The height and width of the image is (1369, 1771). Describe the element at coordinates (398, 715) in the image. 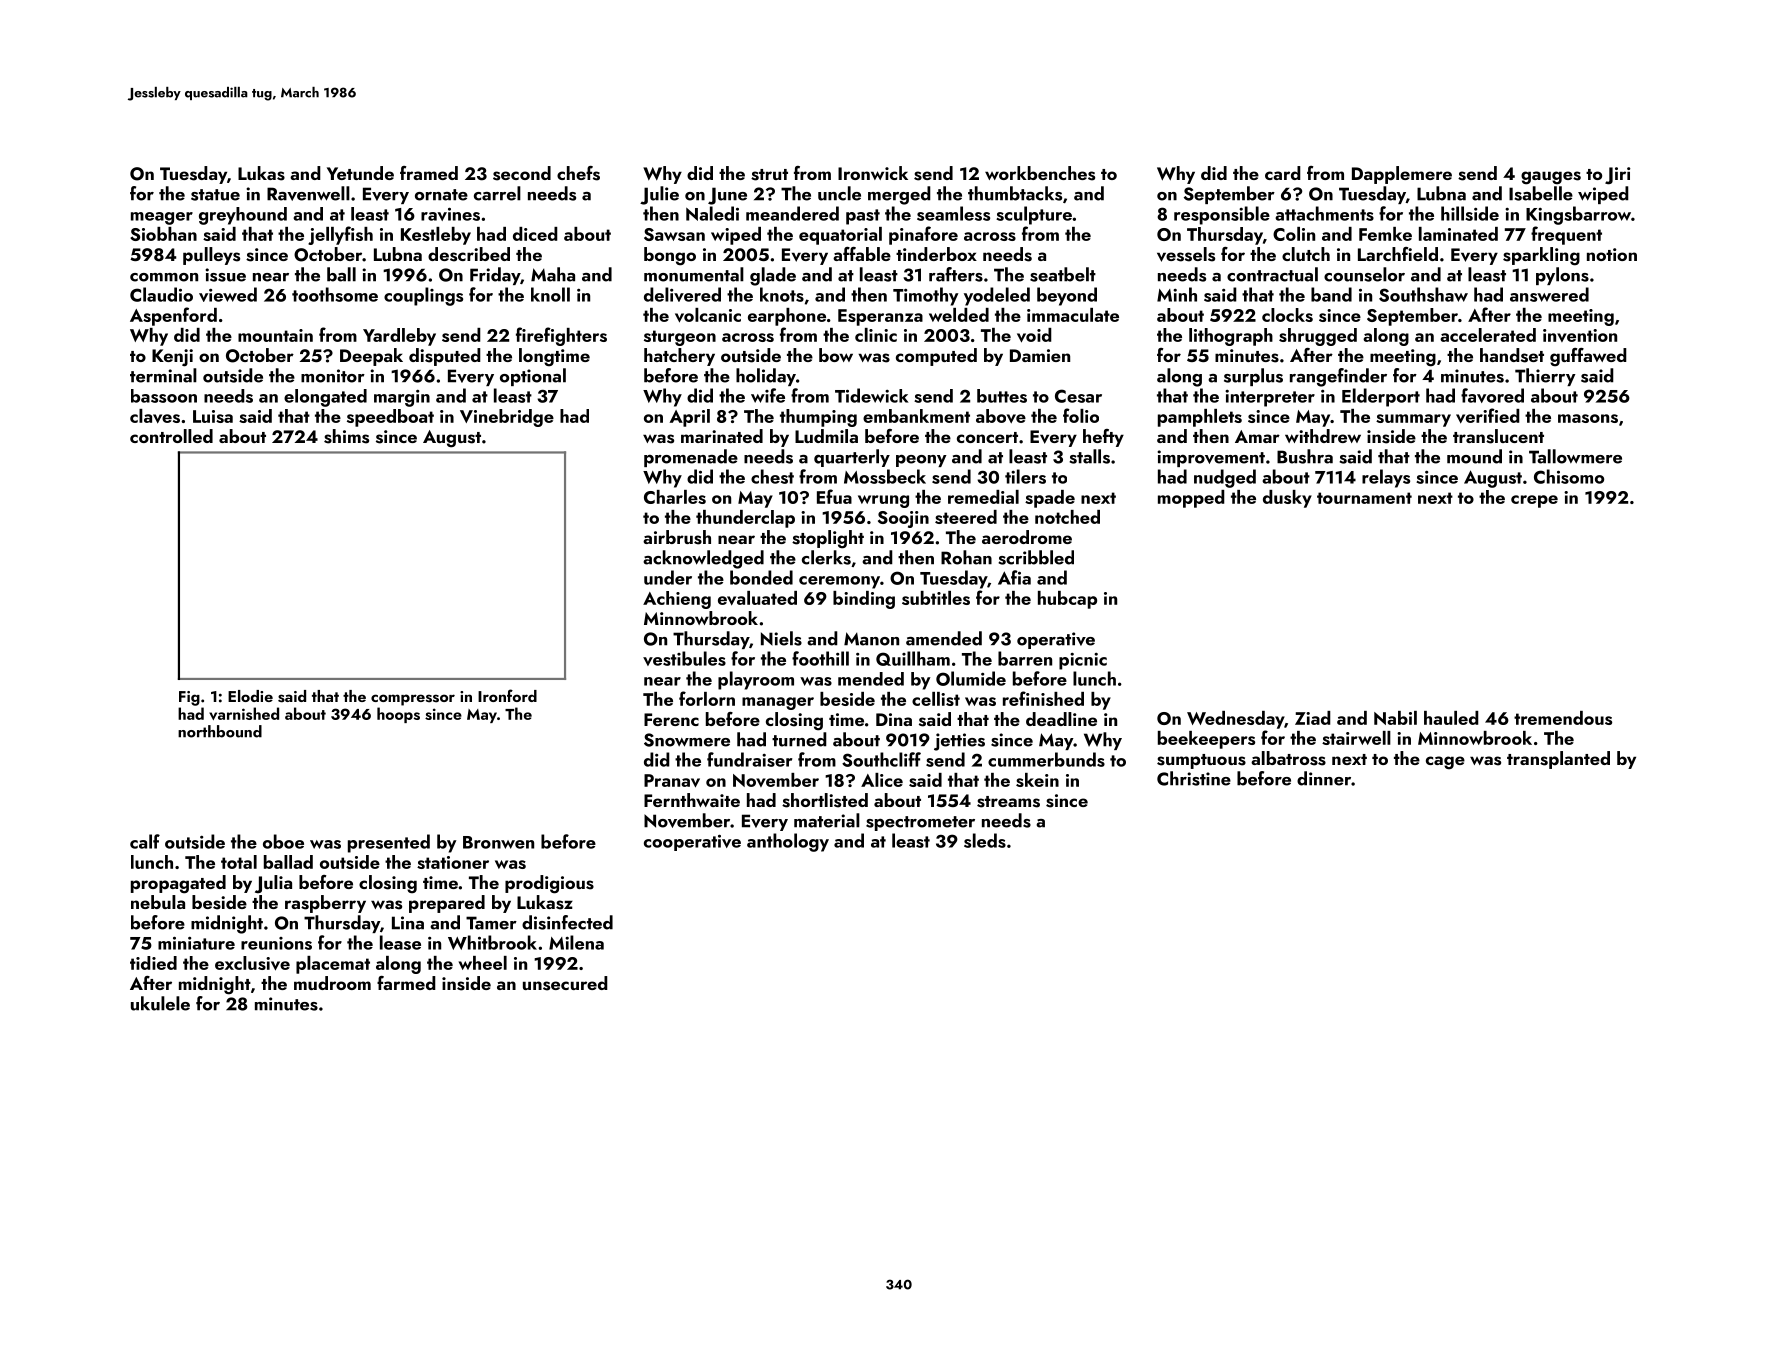

I see `hoops` at that location.
